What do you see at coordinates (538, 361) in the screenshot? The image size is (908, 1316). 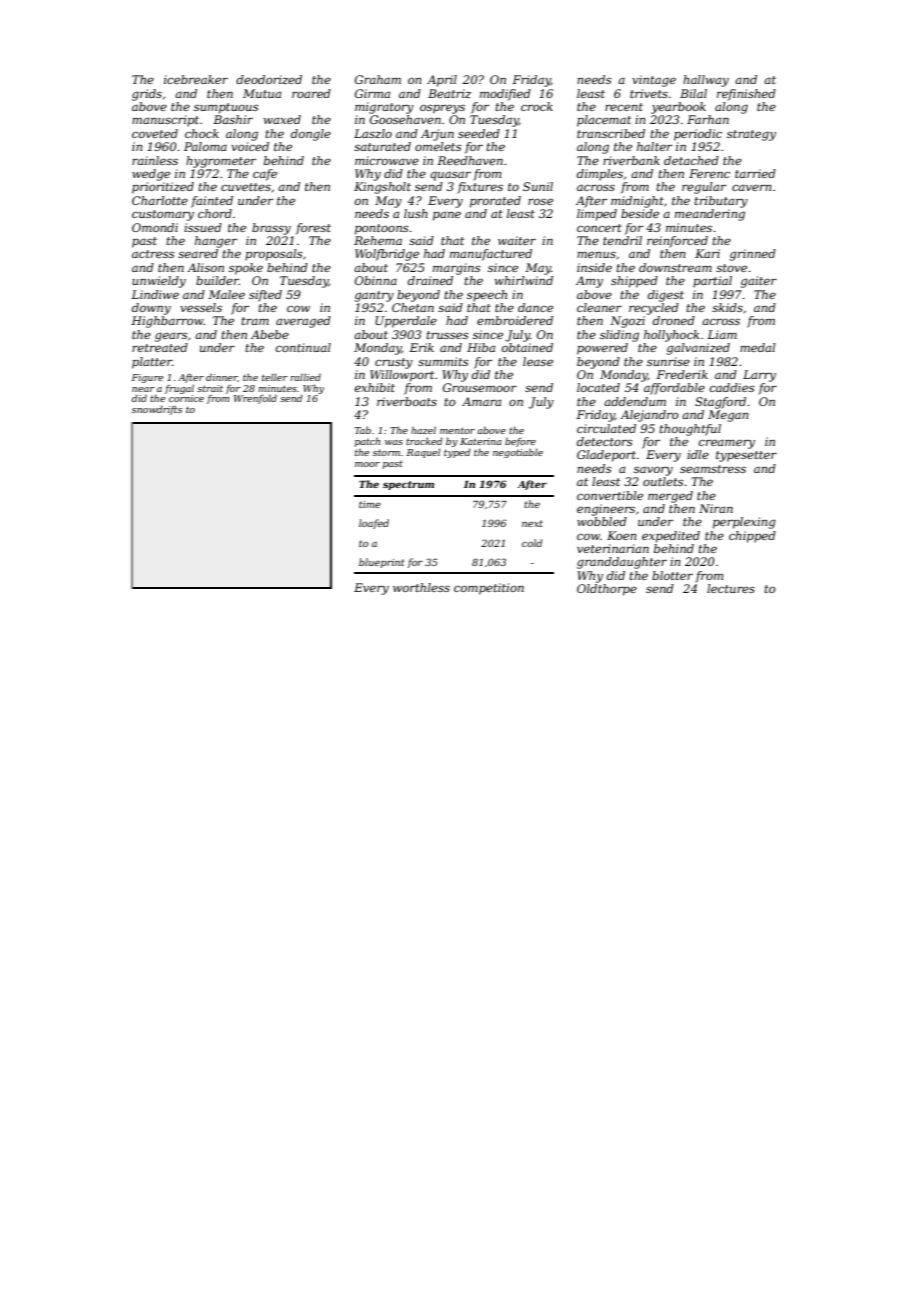 I see `lease` at bounding box center [538, 361].
